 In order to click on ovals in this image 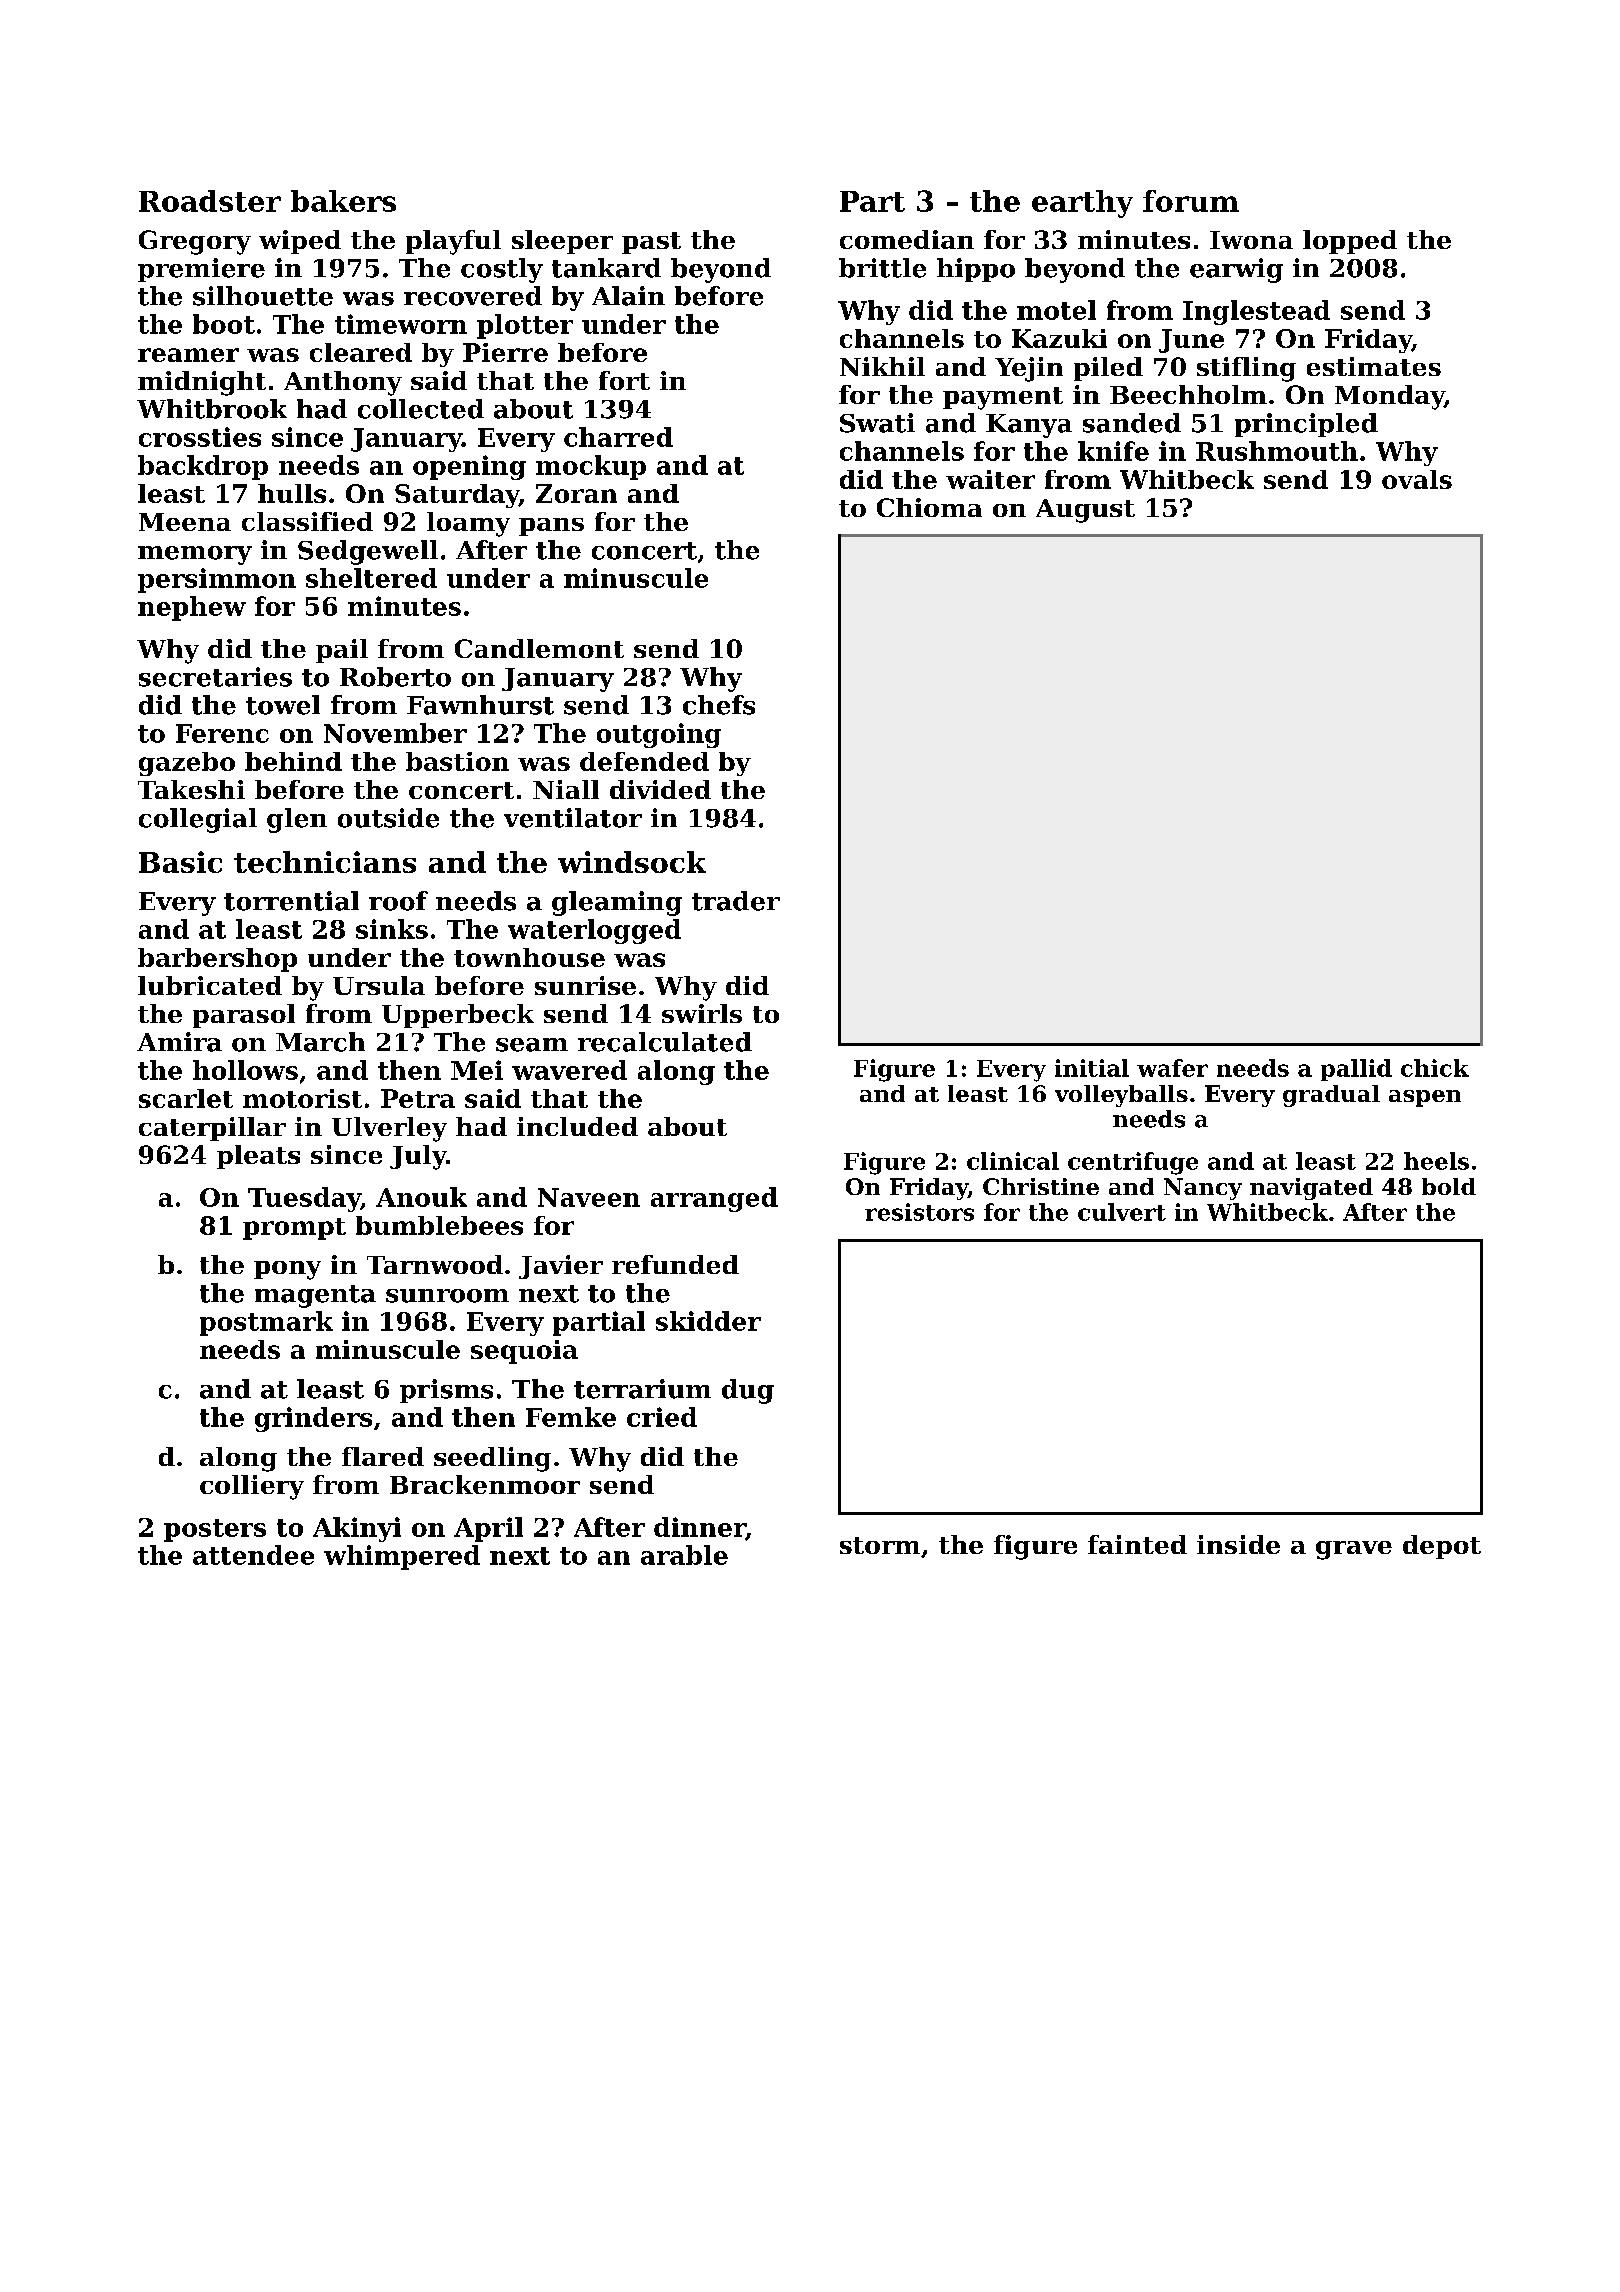, I will do `click(1417, 479)`.
